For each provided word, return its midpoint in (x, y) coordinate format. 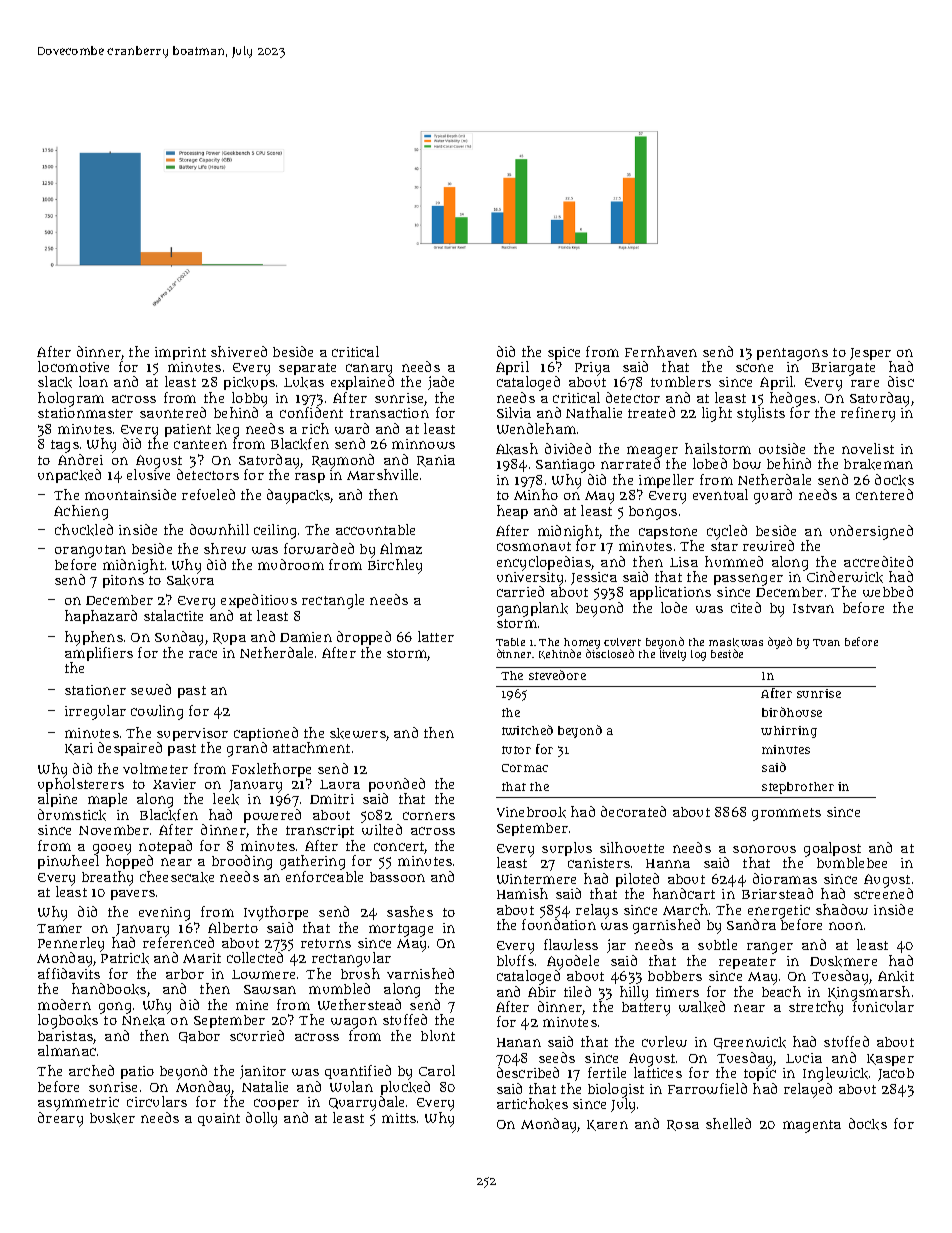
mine (252, 1005)
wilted (382, 829)
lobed (710, 463)
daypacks (299, 496)
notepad (165, 847)
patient (188, 430)
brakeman (878, 464)
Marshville (382, 474)
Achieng (81, 512)
